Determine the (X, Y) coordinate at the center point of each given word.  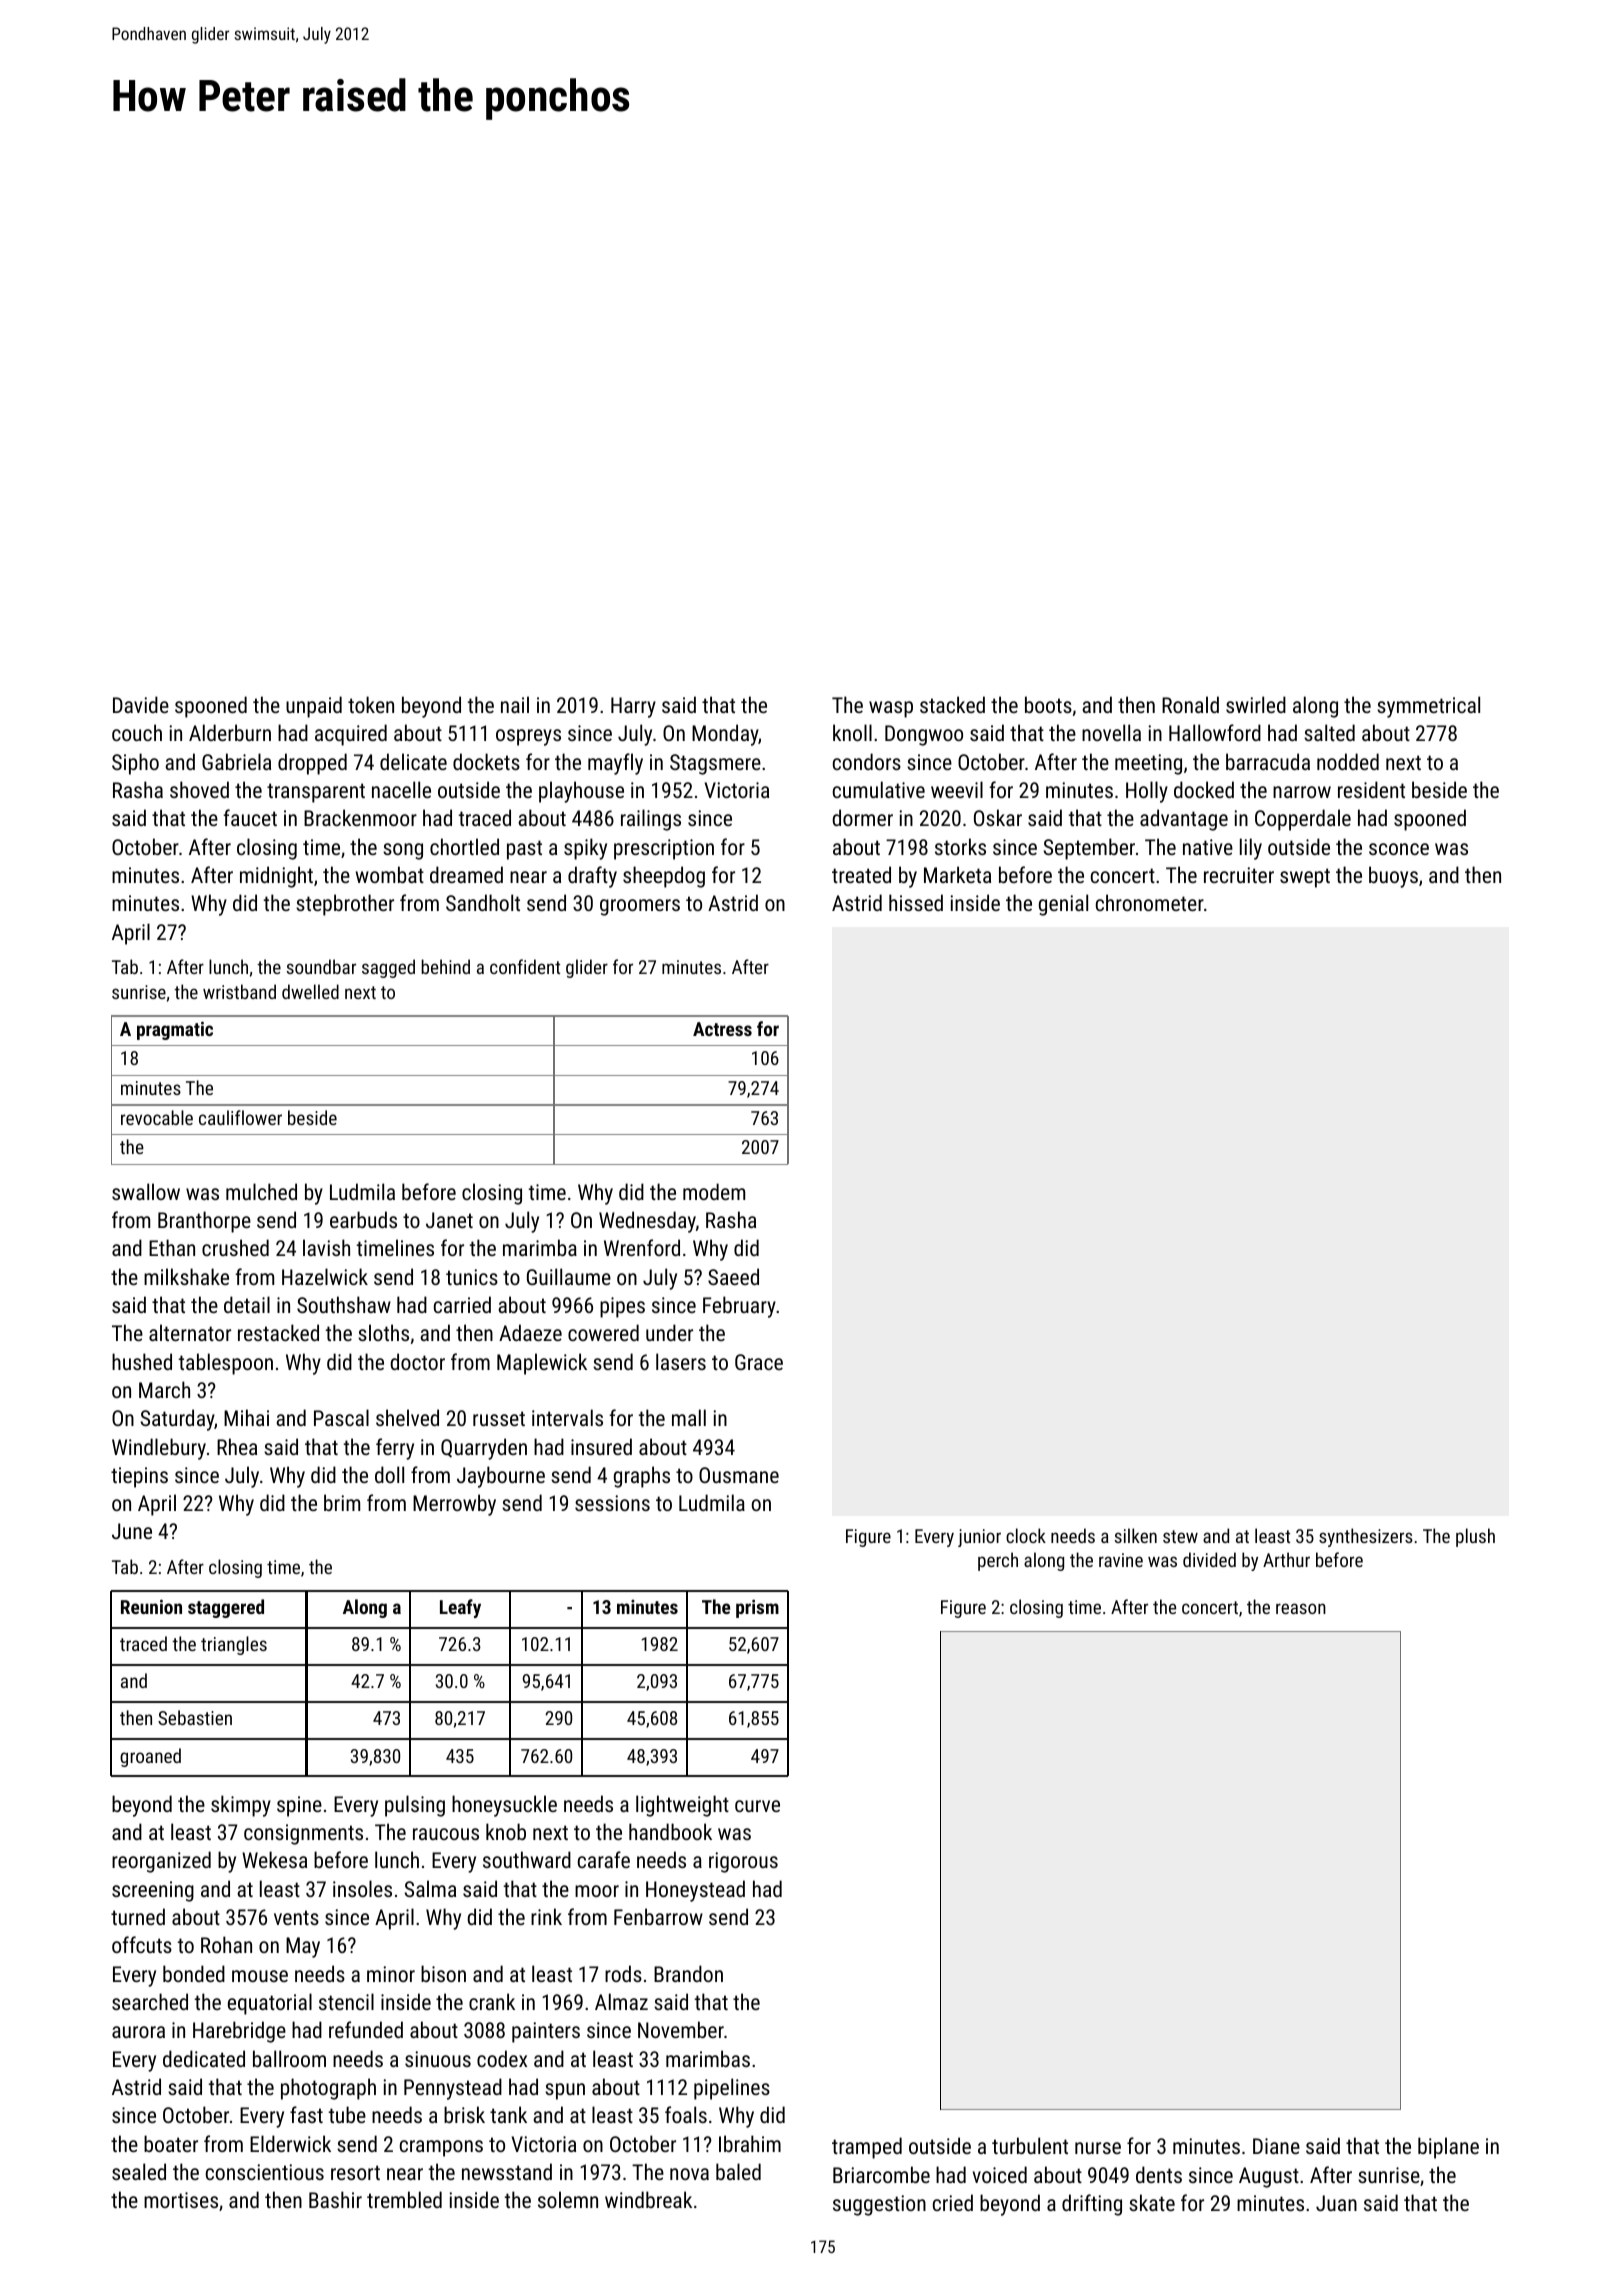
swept (1305, 878)
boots (1048, 704)
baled (738, 2171)
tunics (472, 1277)
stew (1180, 1536)
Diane (1276, 2146)
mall (689, 1417)
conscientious (265, 2172)
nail (515, 704)
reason (1301, 1608)
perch (998, 1561)
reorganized (161, 1862)
